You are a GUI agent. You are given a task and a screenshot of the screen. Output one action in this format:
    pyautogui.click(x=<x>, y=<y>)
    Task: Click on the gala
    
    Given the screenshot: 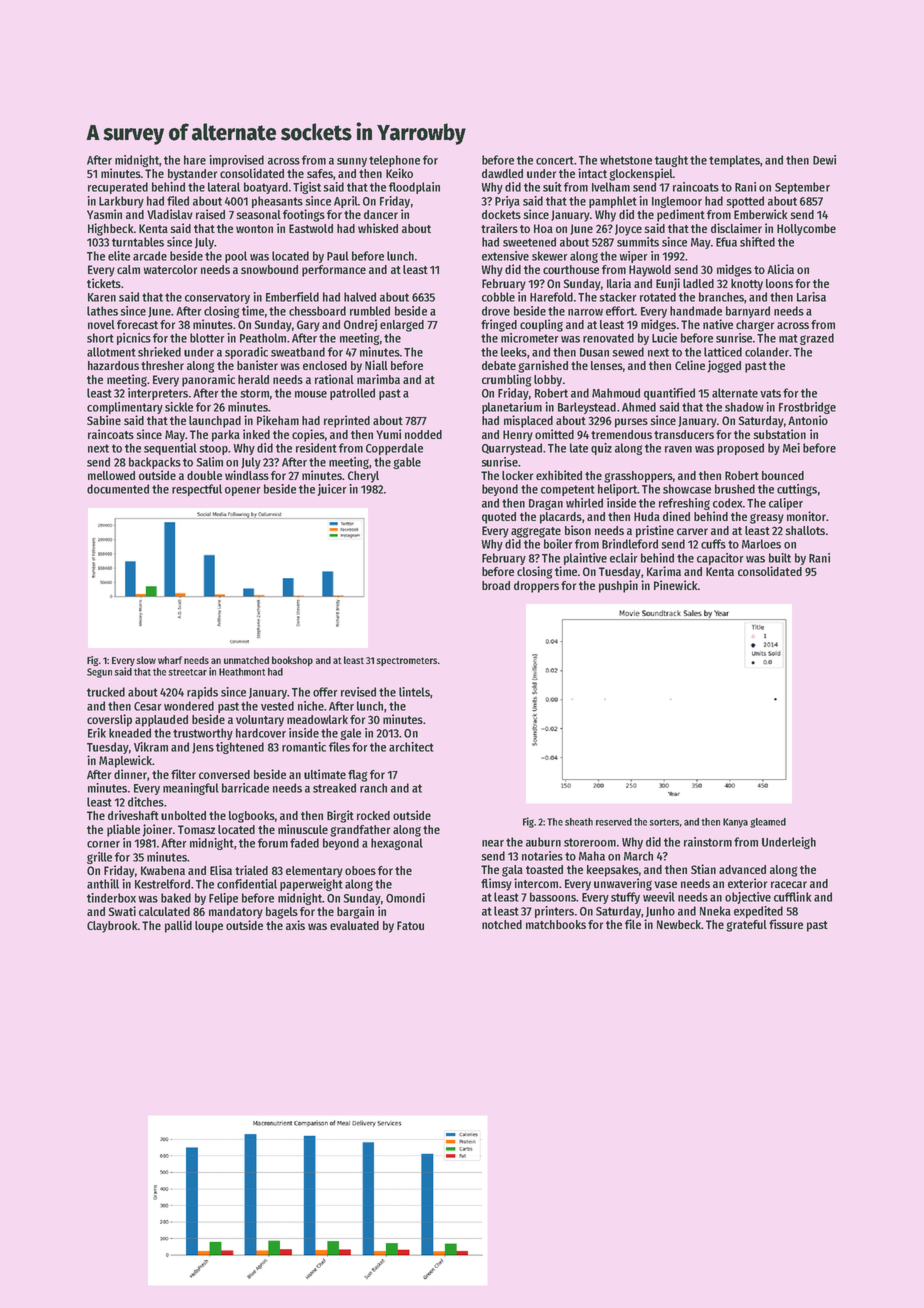 What is the action you would take?
    pyautogui.click(x=512, y=871)
